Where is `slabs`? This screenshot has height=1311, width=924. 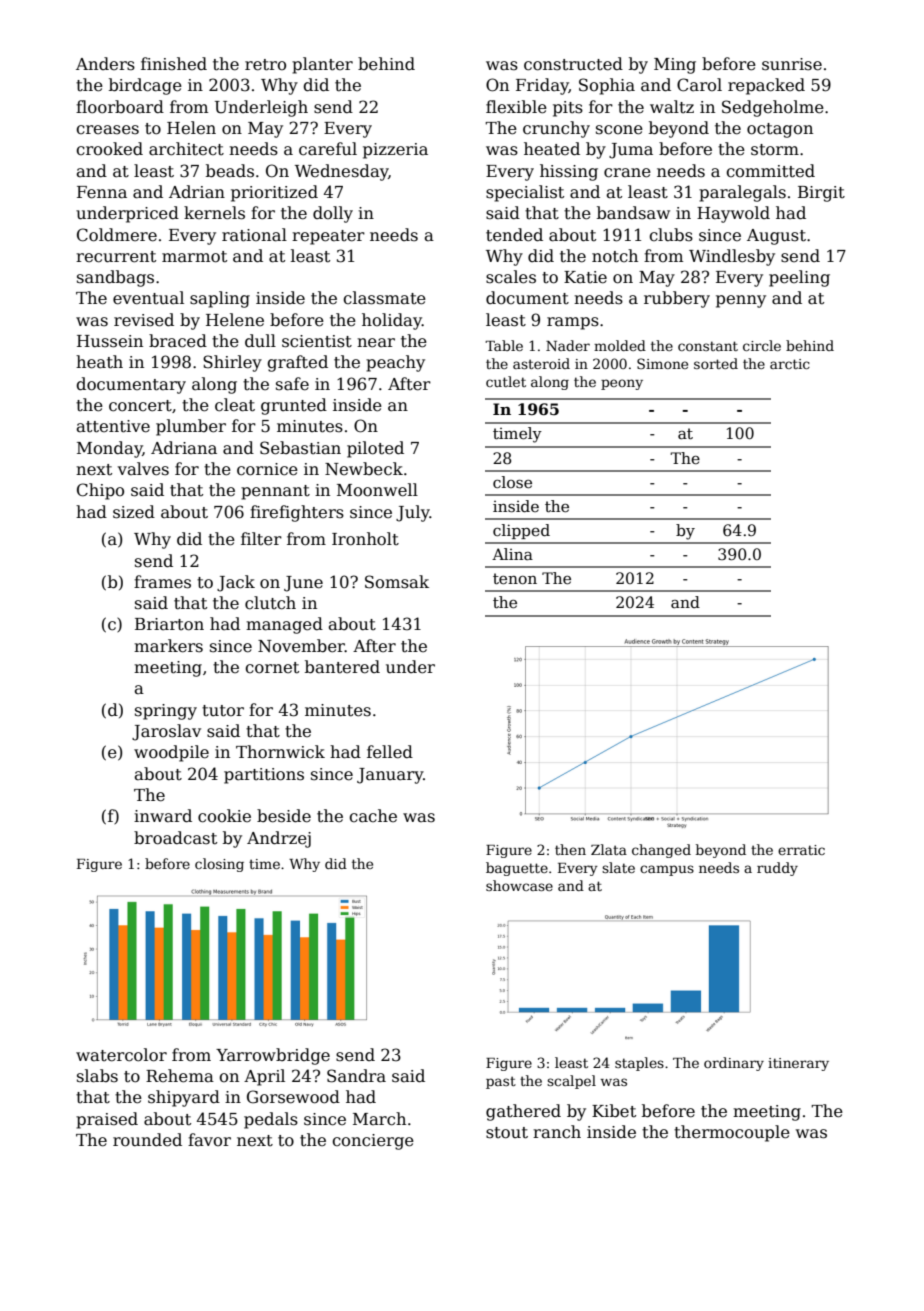 slabs is located at coordinates (97, 1076).
